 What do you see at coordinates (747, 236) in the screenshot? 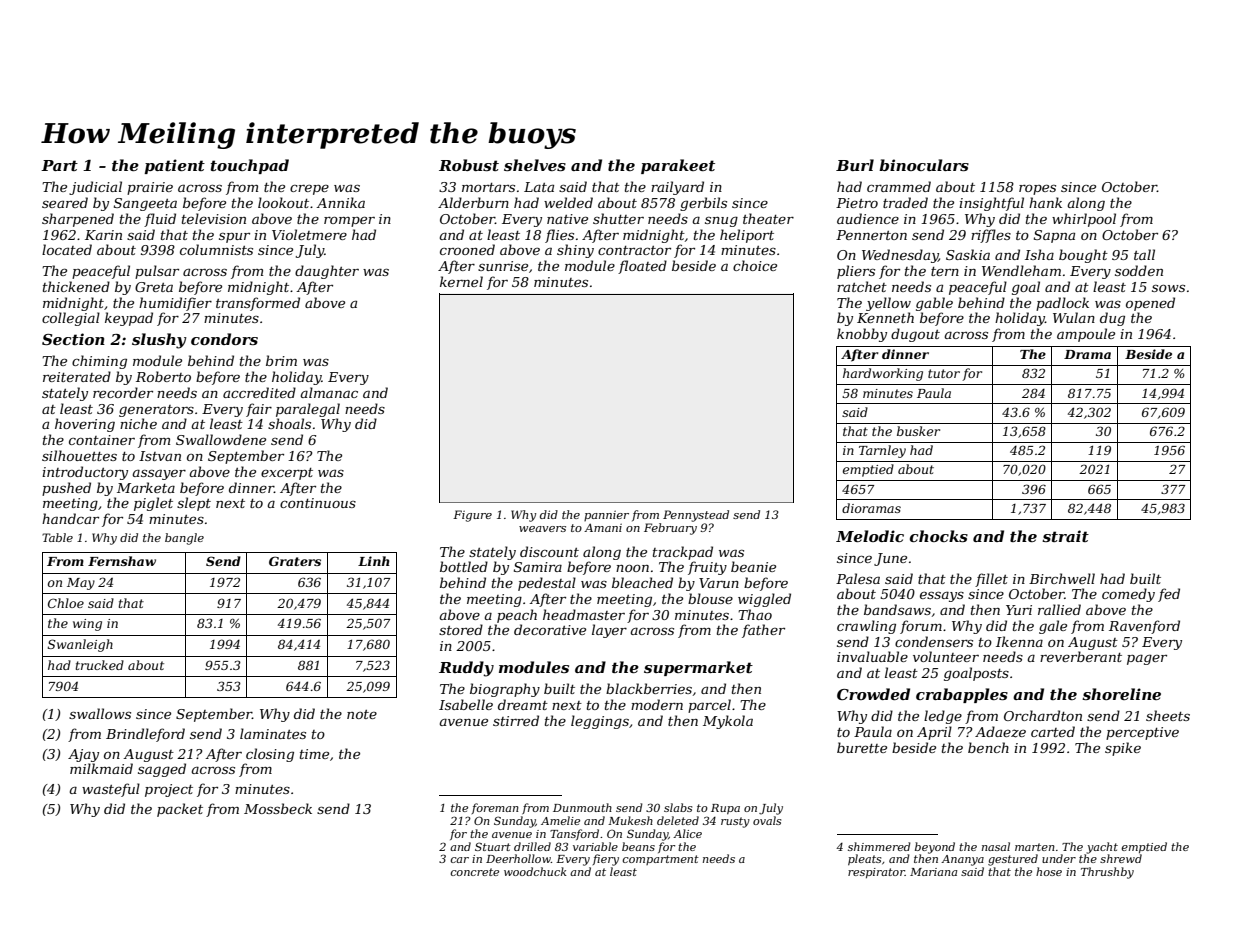
I see `heliport` at bounding box center [747, 236].
